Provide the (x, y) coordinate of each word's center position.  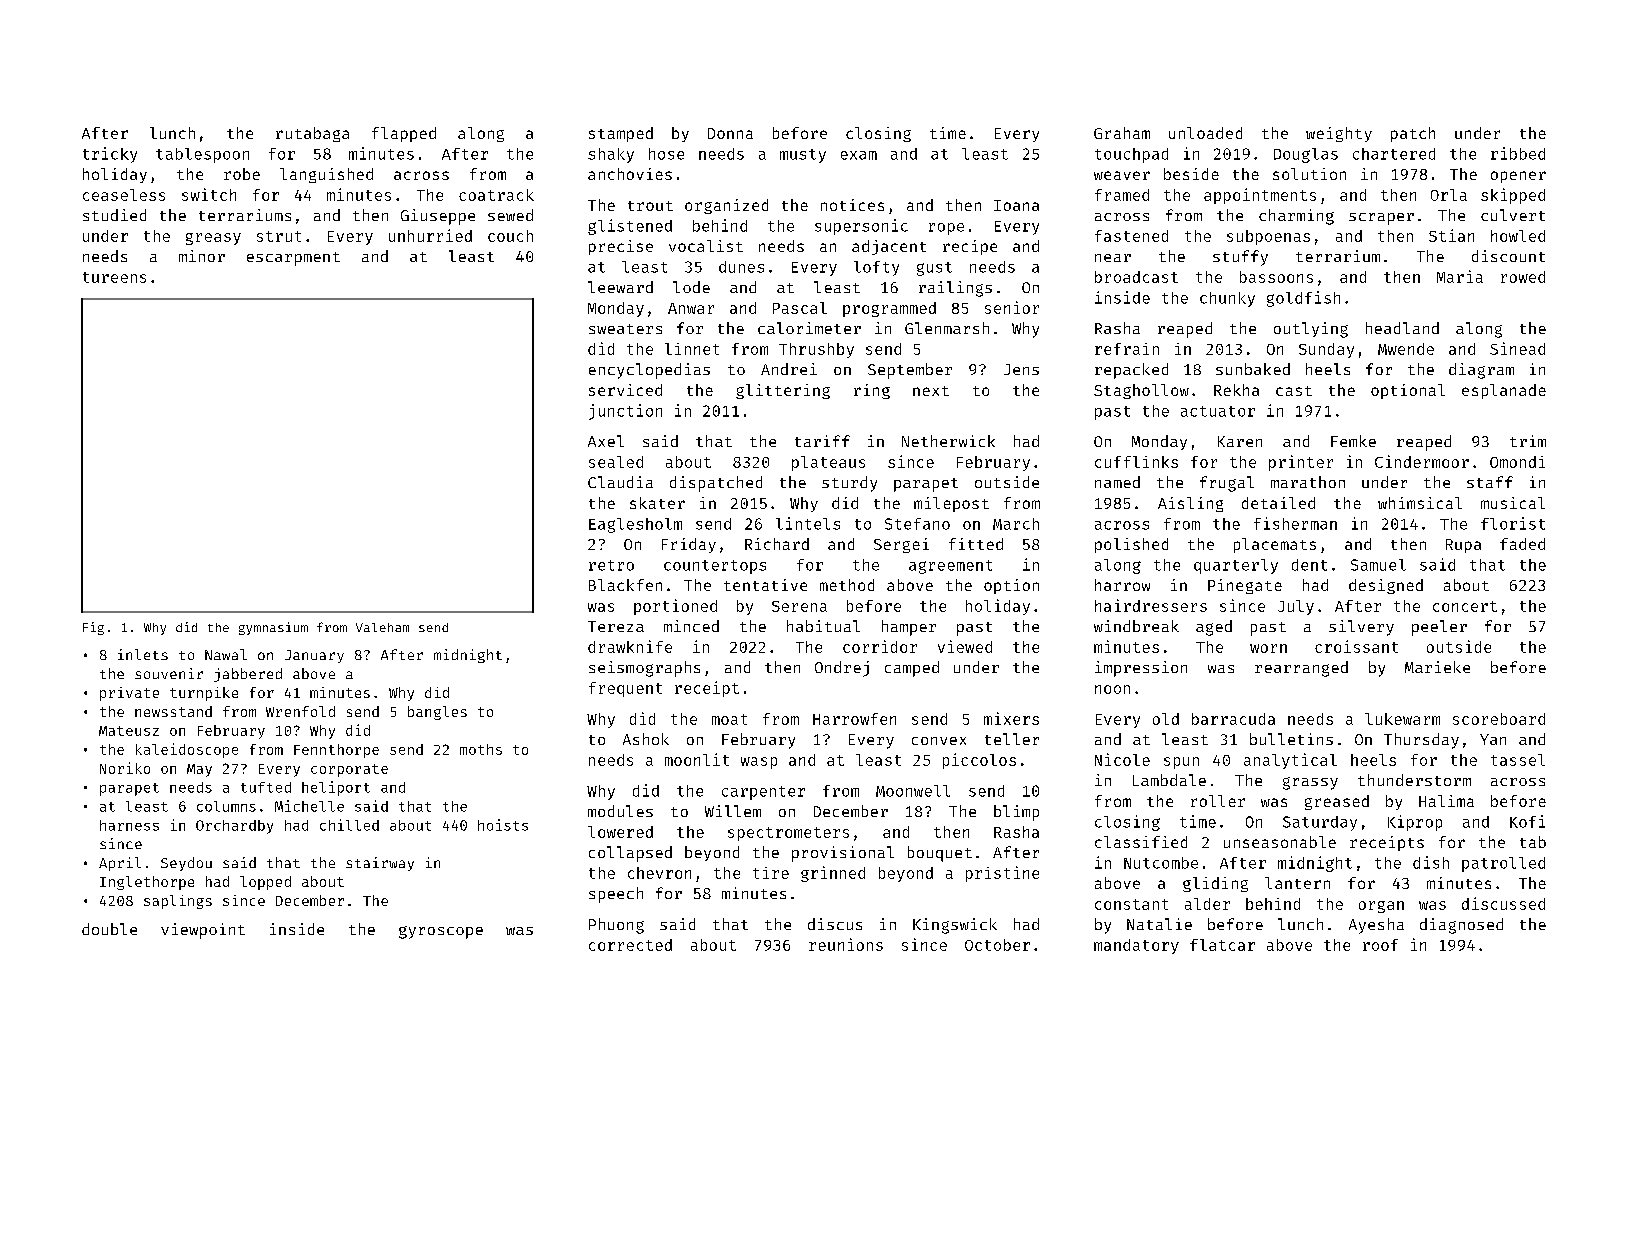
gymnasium (273, 628)
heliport (336, 788)
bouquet (940, 854)
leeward (620, 287)
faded (1522, 544)
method (847, 585)
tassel (1518, 760)
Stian (1451, 235)
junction (625, 412)
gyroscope (441, 932)
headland (1402, 328)
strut (279, 236)
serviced (625, 390)
